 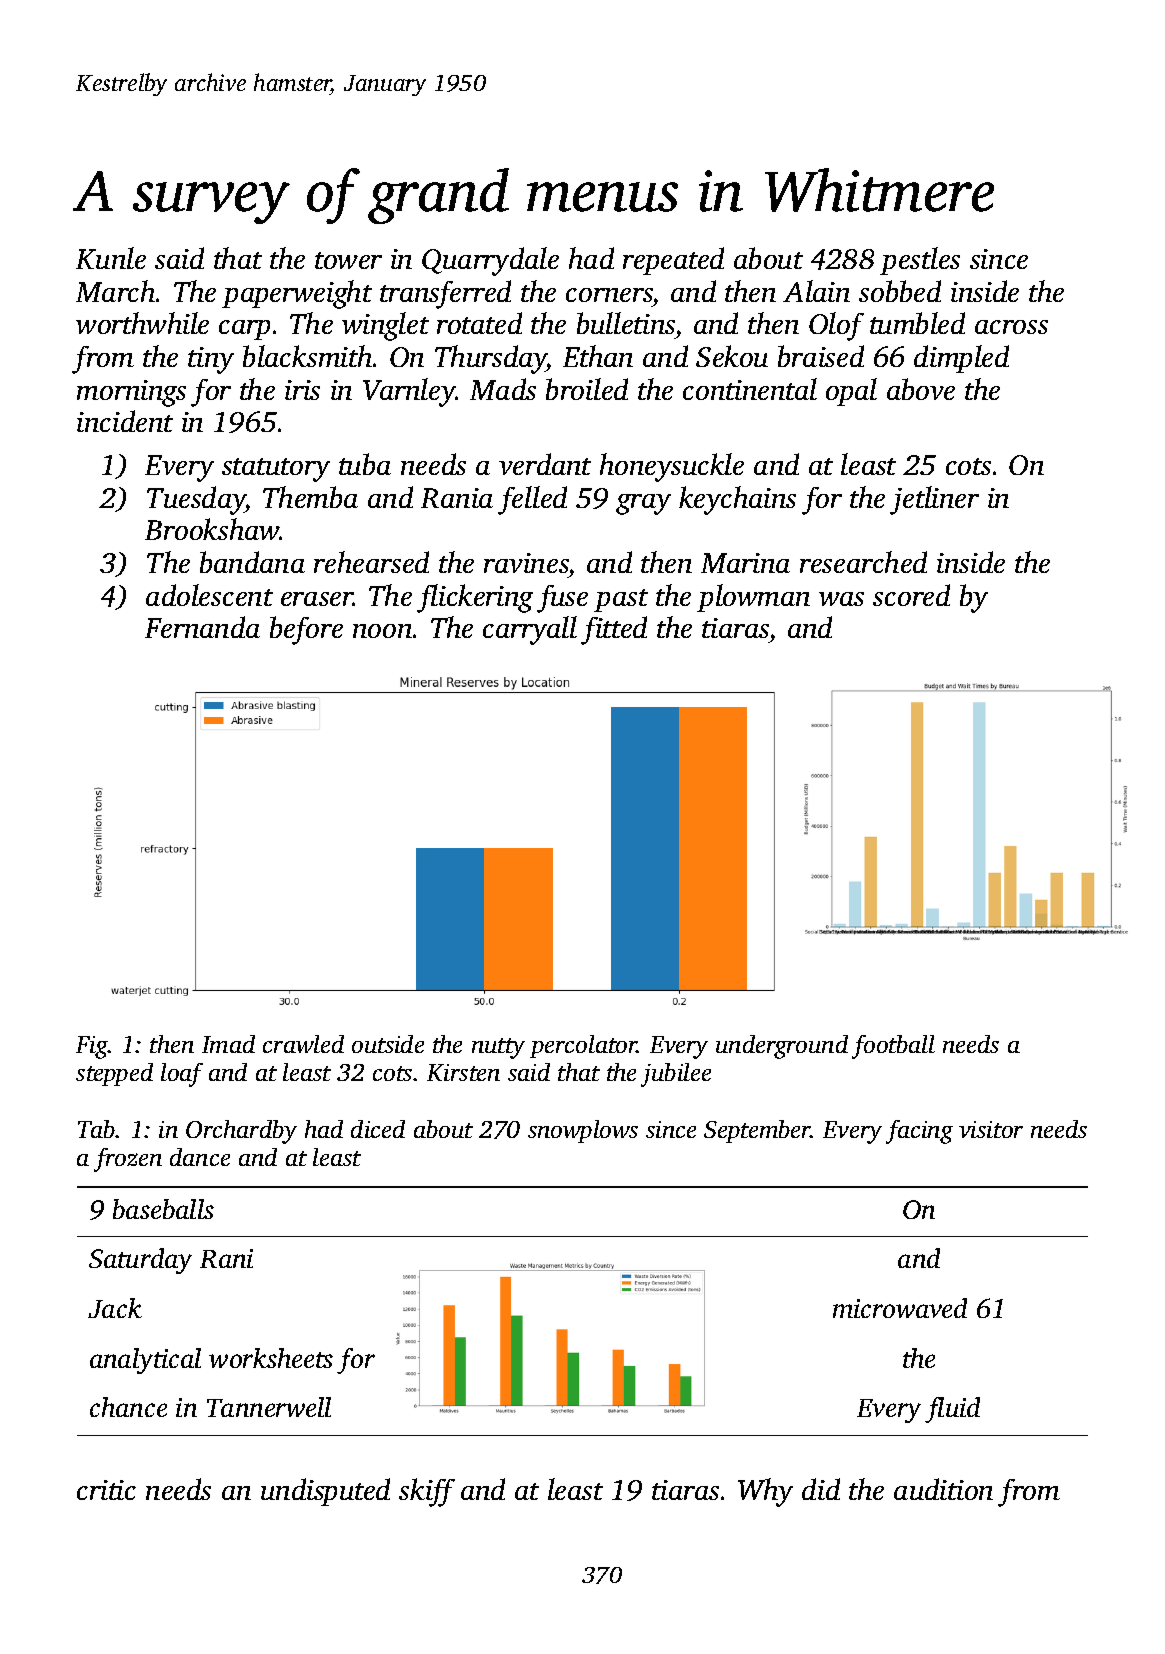 I want to click on Imad, so click(x=228, y=1044).
